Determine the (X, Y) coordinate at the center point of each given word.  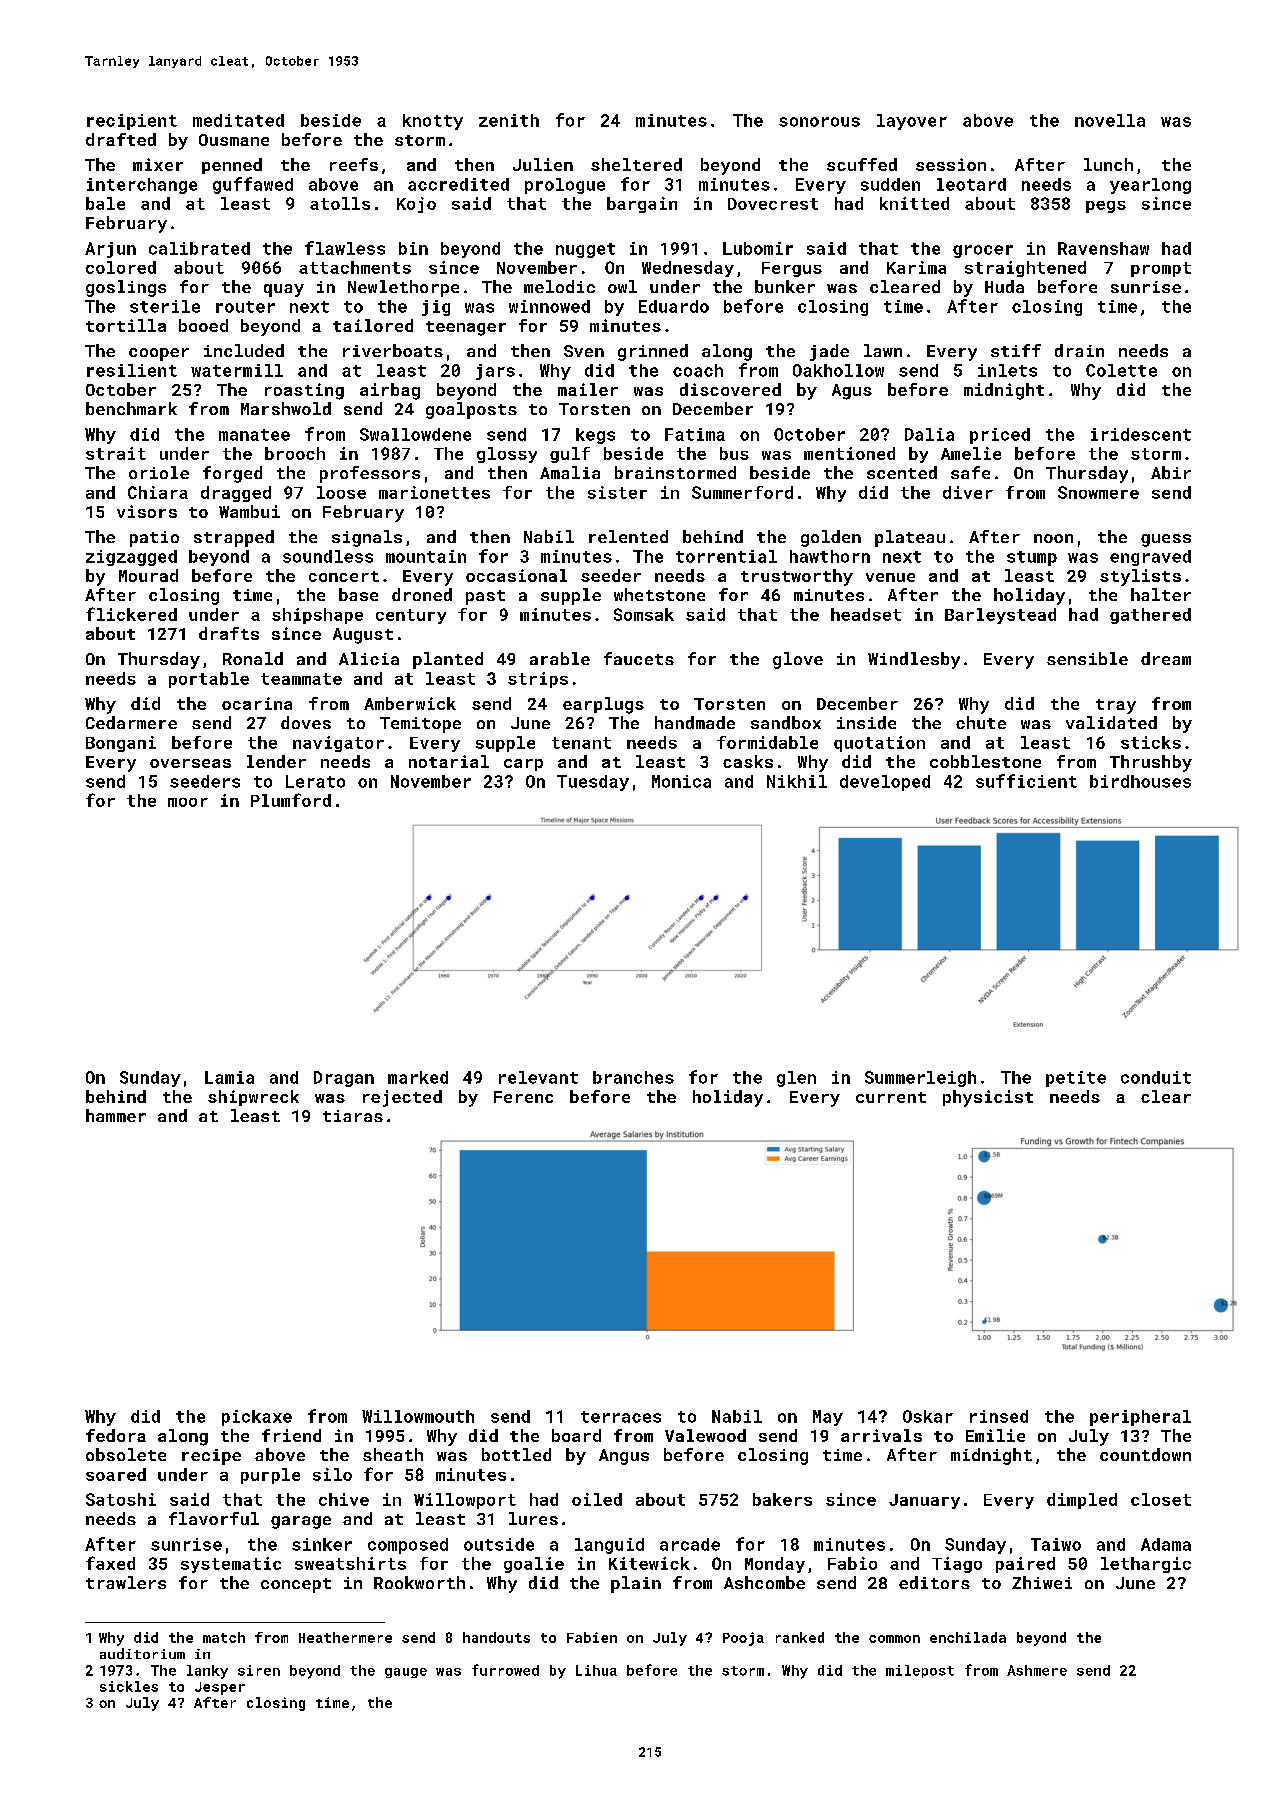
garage (301, 1522)
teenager (466, 328)
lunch (1108, 164)
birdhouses (1140, 781)
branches (633, 1077)
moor (188, 802)
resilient (132, 370)
